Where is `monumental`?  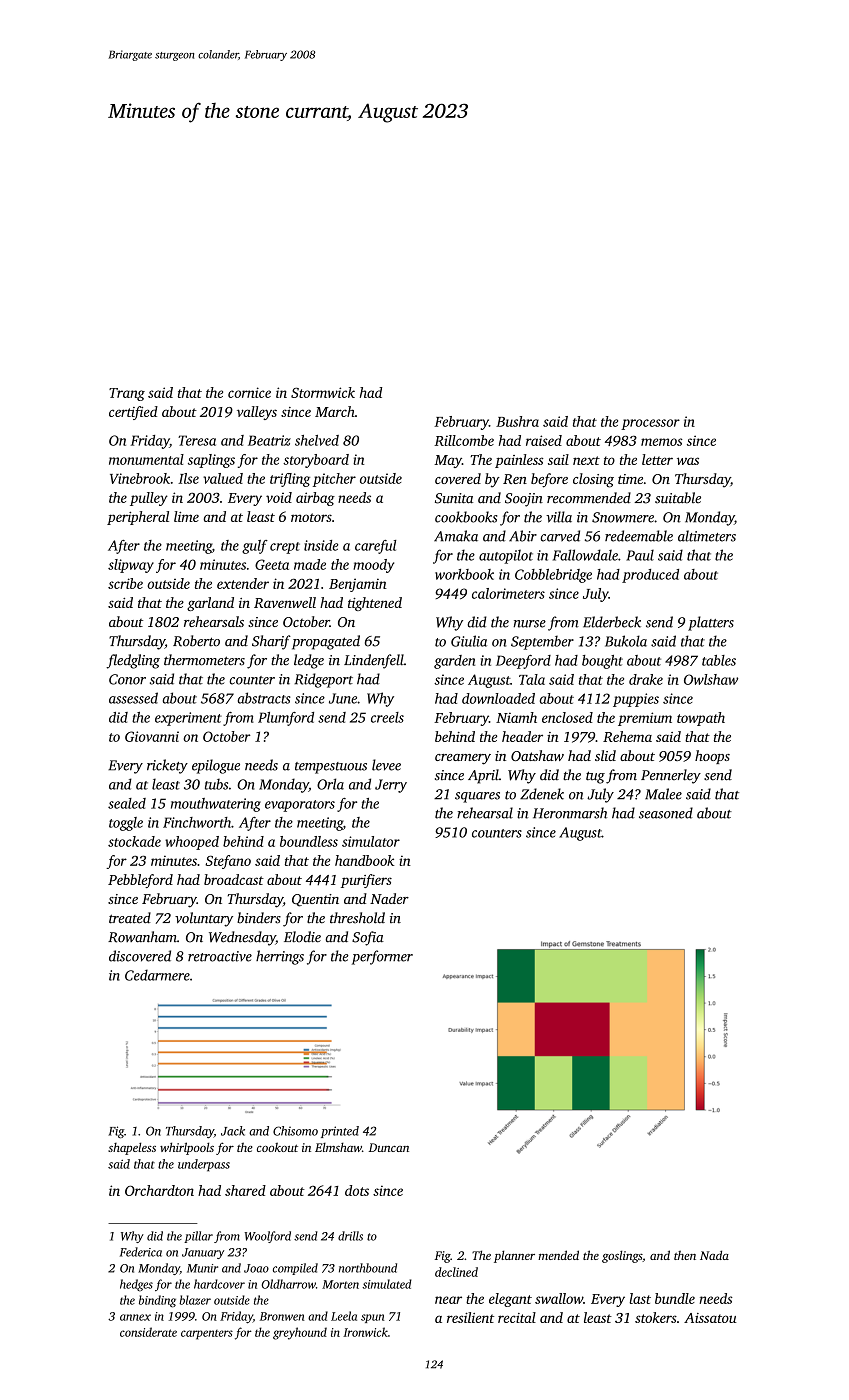
monumental is located at coordinates (146, 459).
